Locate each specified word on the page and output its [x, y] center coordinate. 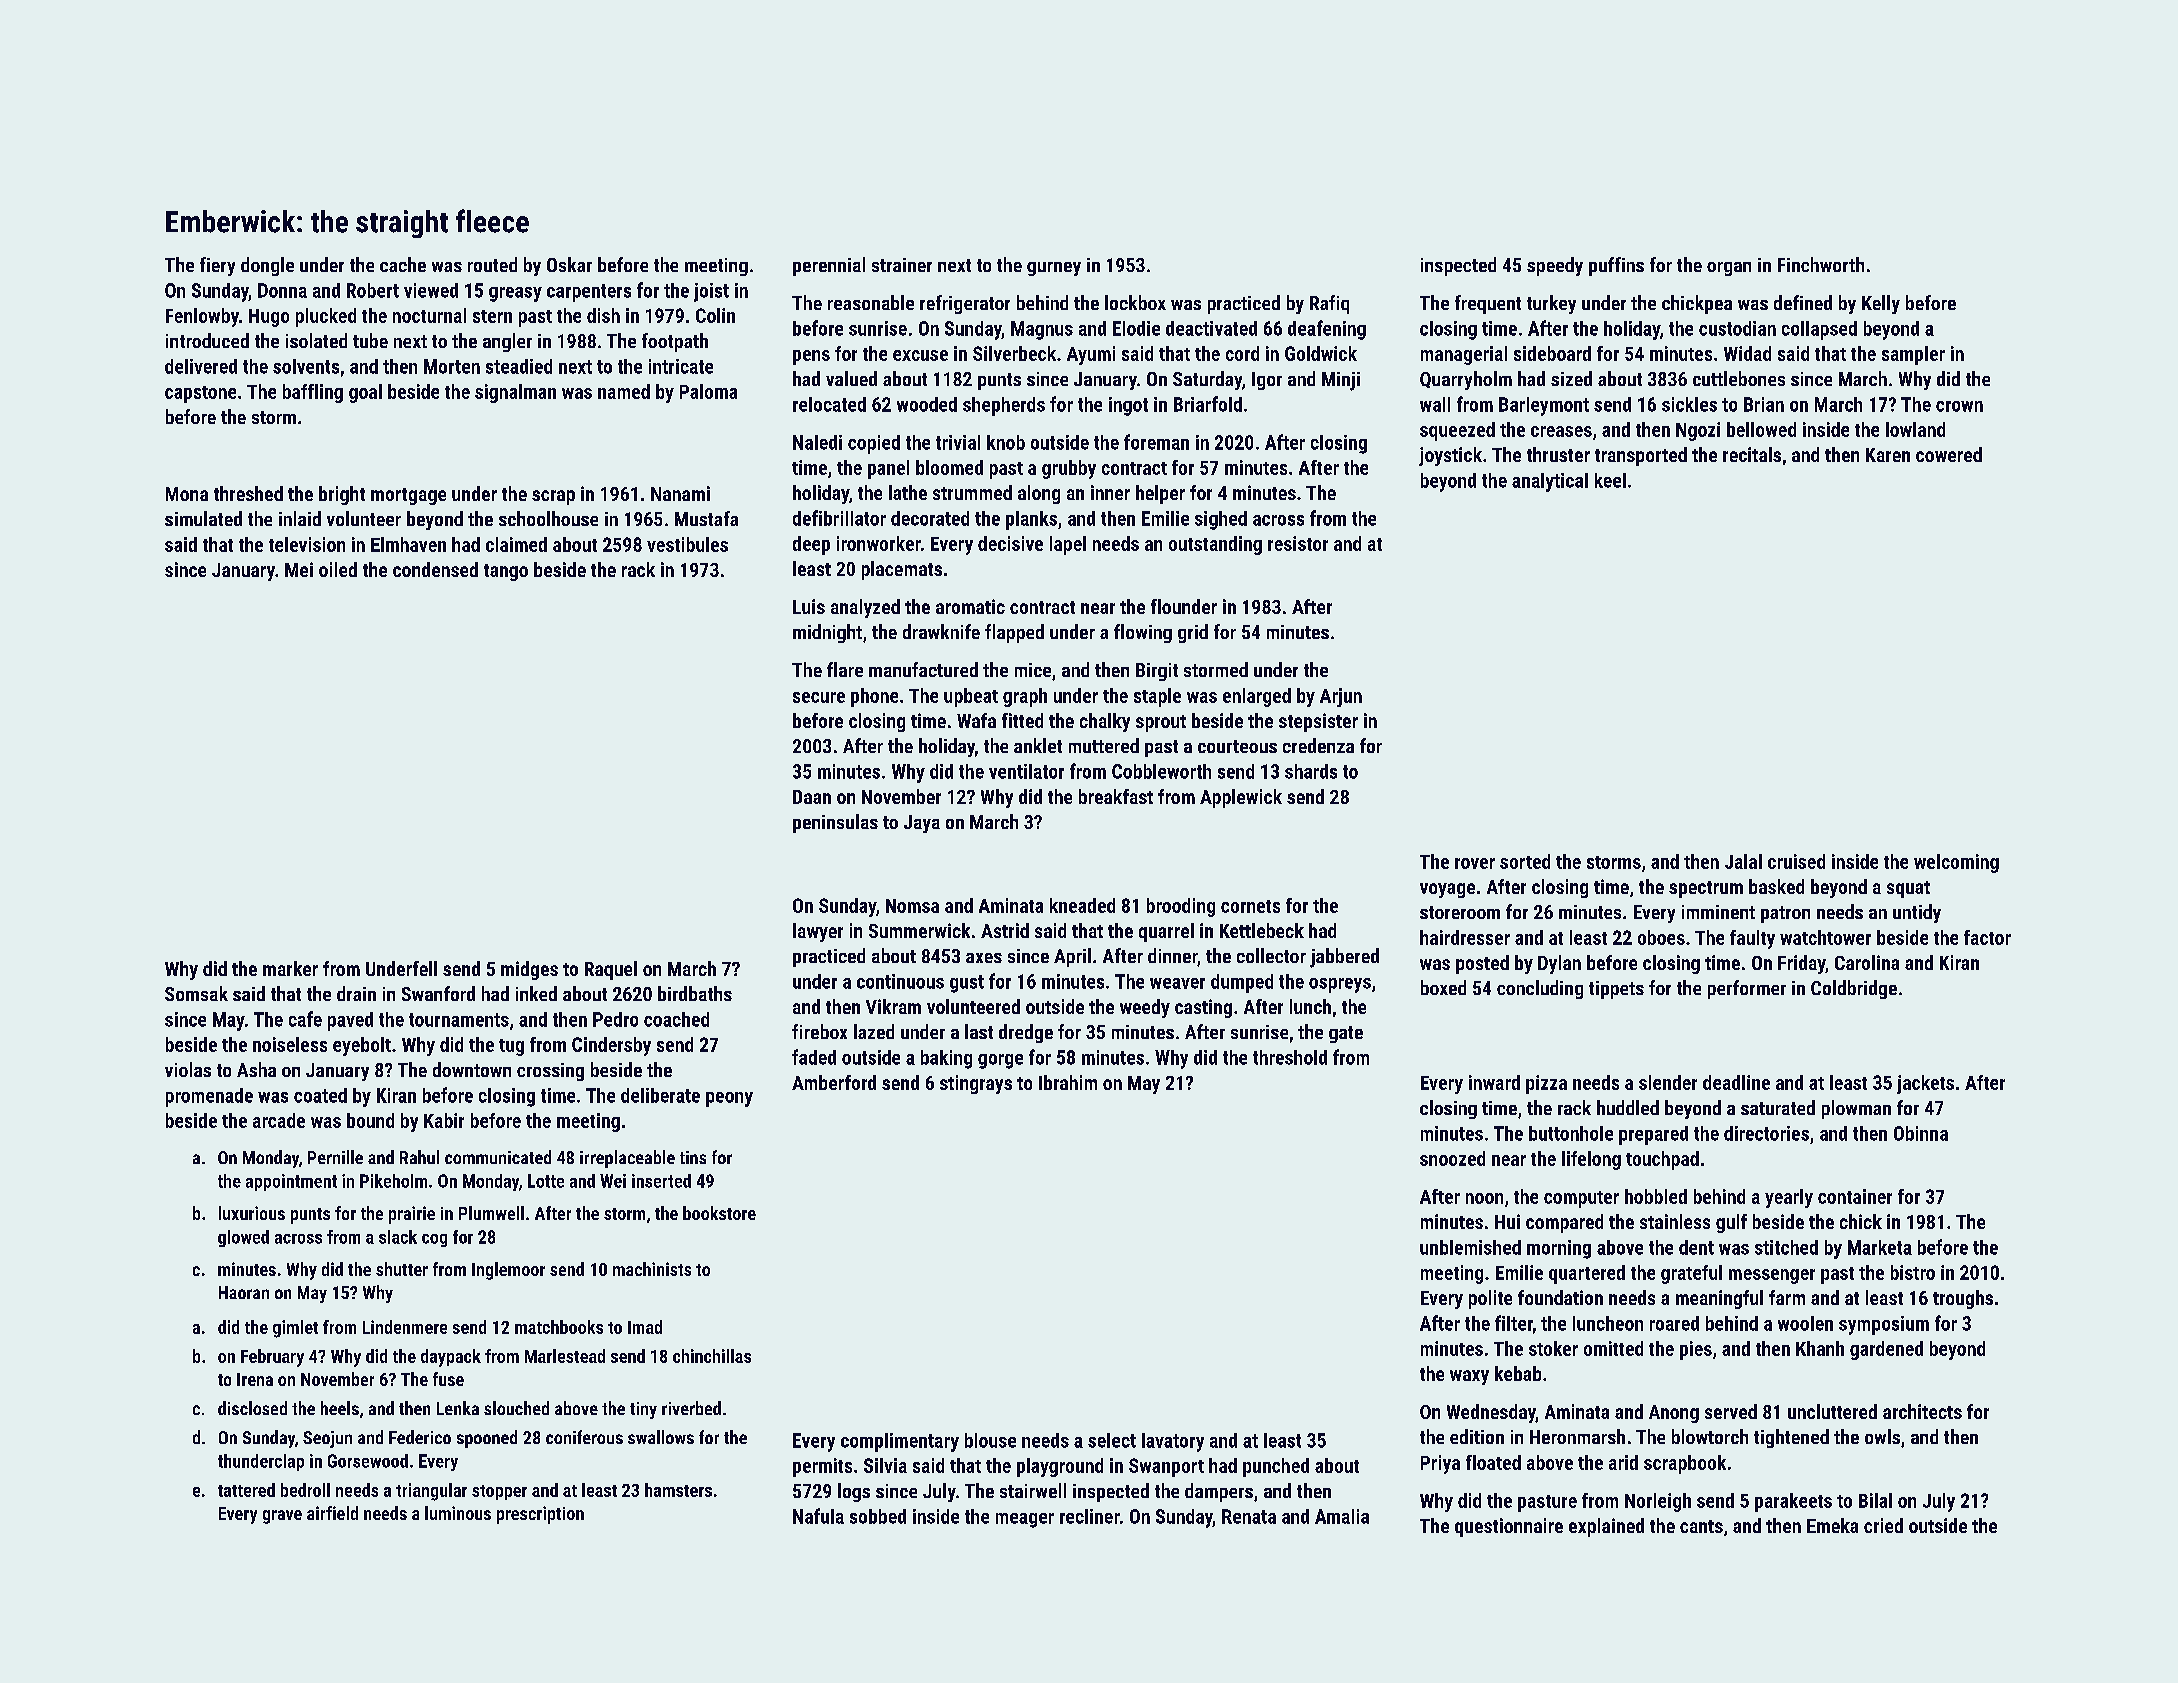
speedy [1555, 266]
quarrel [1166, 932]
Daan [812, 797]
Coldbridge [1854, 989]
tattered [246, 1490]
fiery [217, 266]
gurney [1054, 269]
